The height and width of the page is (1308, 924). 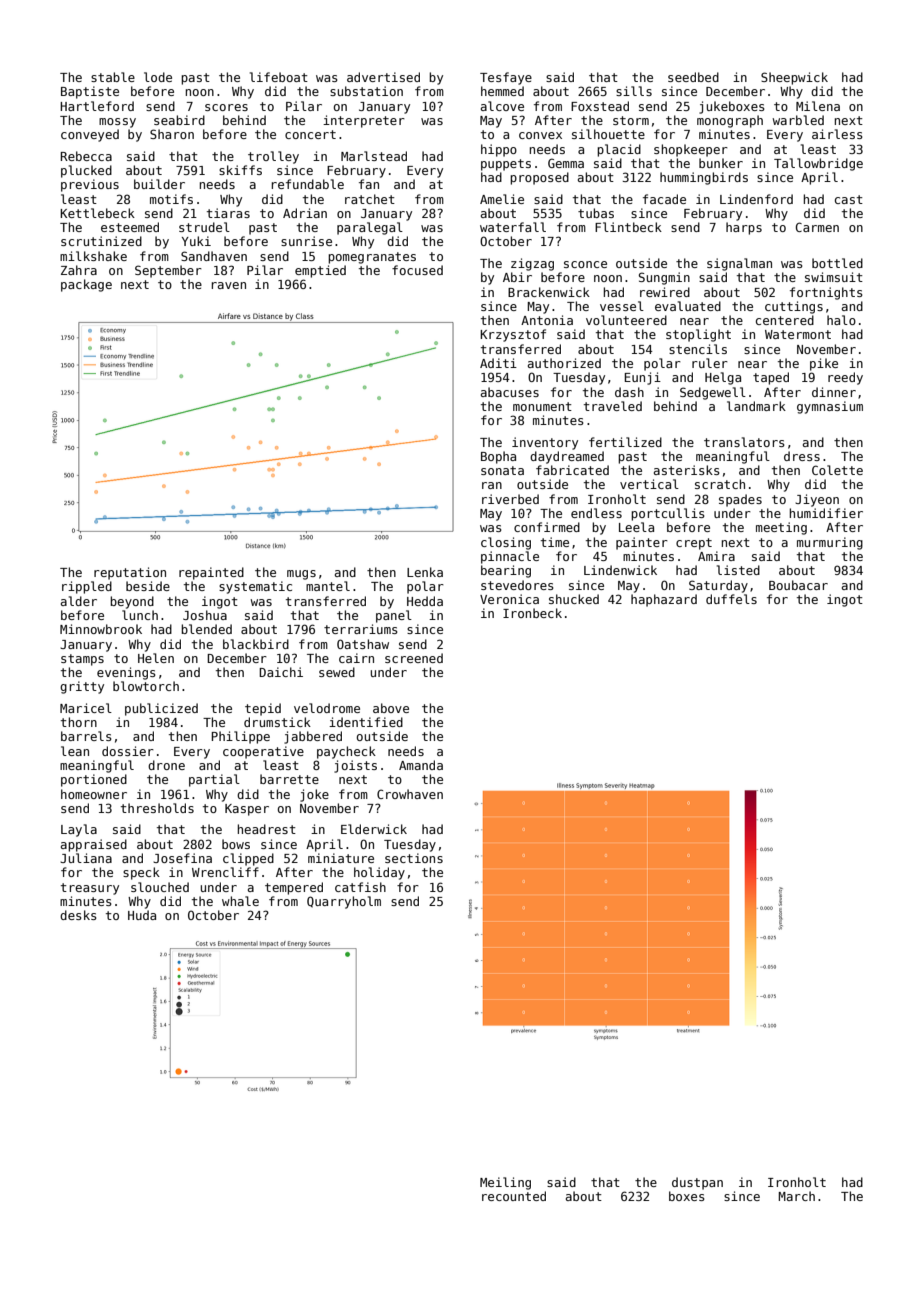 I want to click on duffels, so click(x=731, y=599).
